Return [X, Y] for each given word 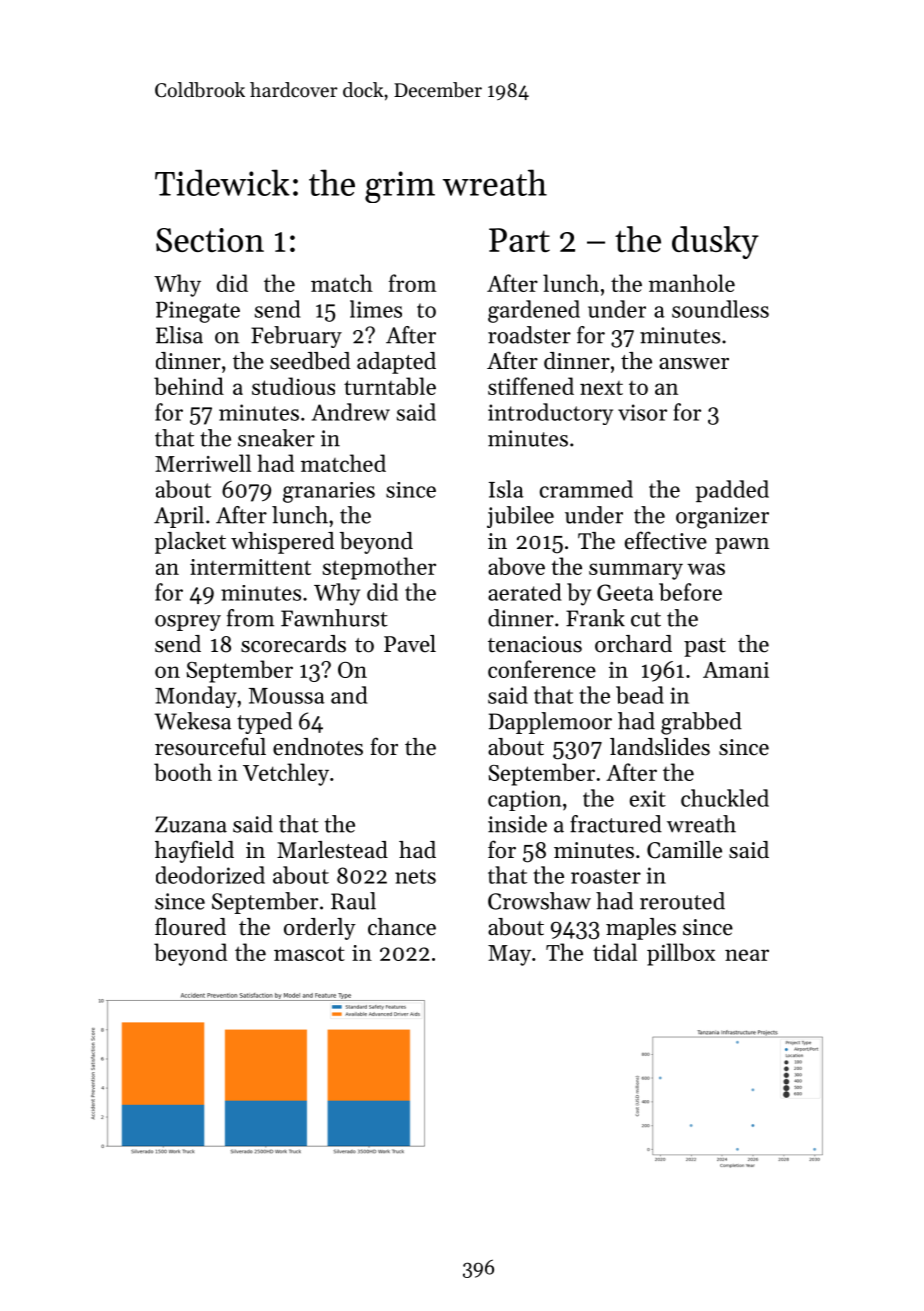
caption [525, 800]
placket [190, 543]
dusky [715, 242]
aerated [524, 592]
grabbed [701, 723]
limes [376, 309]
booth [183, 772]
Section [210, 240]
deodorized [210, 875]
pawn [742, 546]
